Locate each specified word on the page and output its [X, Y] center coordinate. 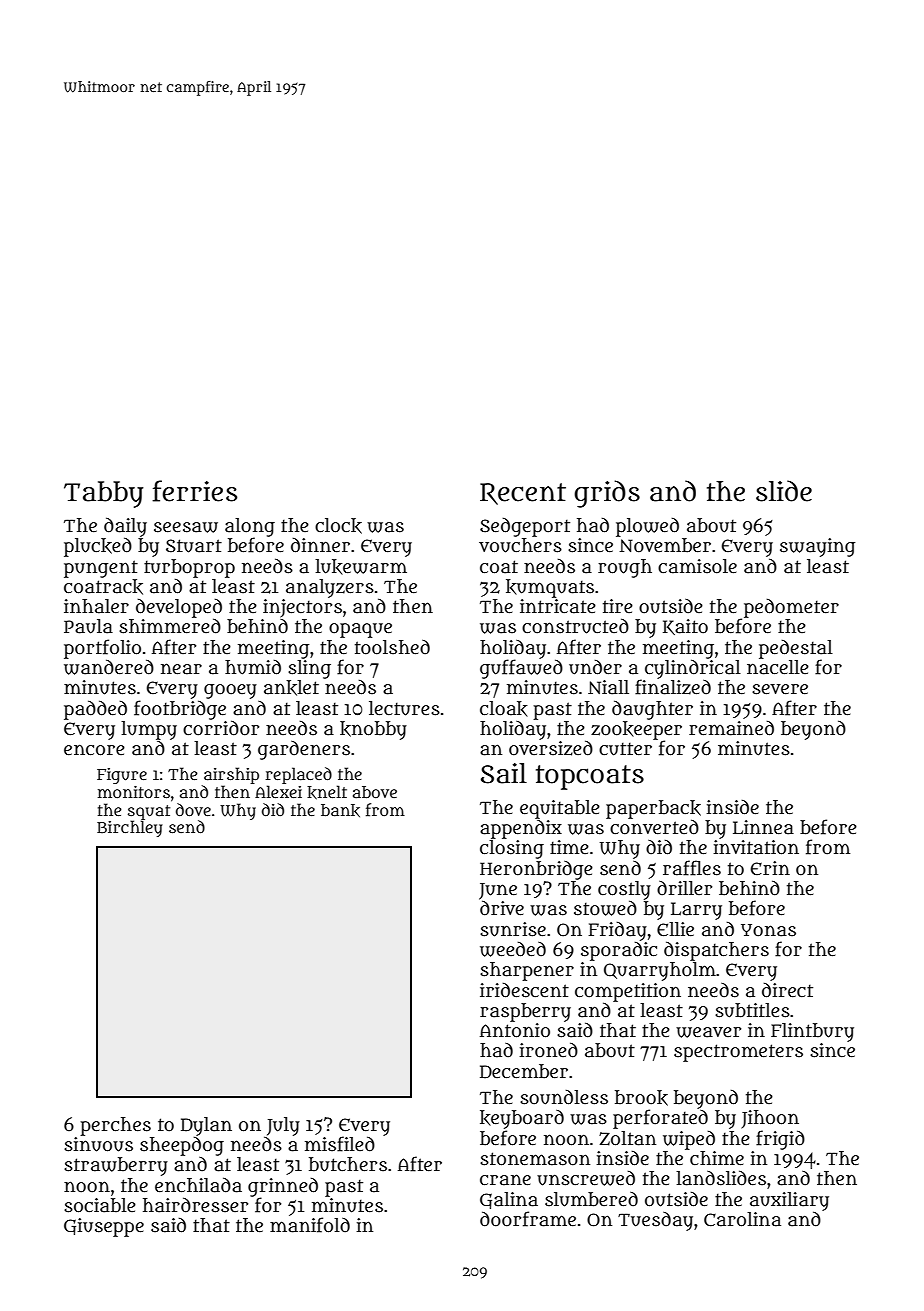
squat [149, 812]
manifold [310, 1225]
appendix [521, 829]
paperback [653, 809]
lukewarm [361, 567]
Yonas [768, 930]
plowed [647, 527]
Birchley [130, 828]
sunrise [513, 929]
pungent [101, 569]
